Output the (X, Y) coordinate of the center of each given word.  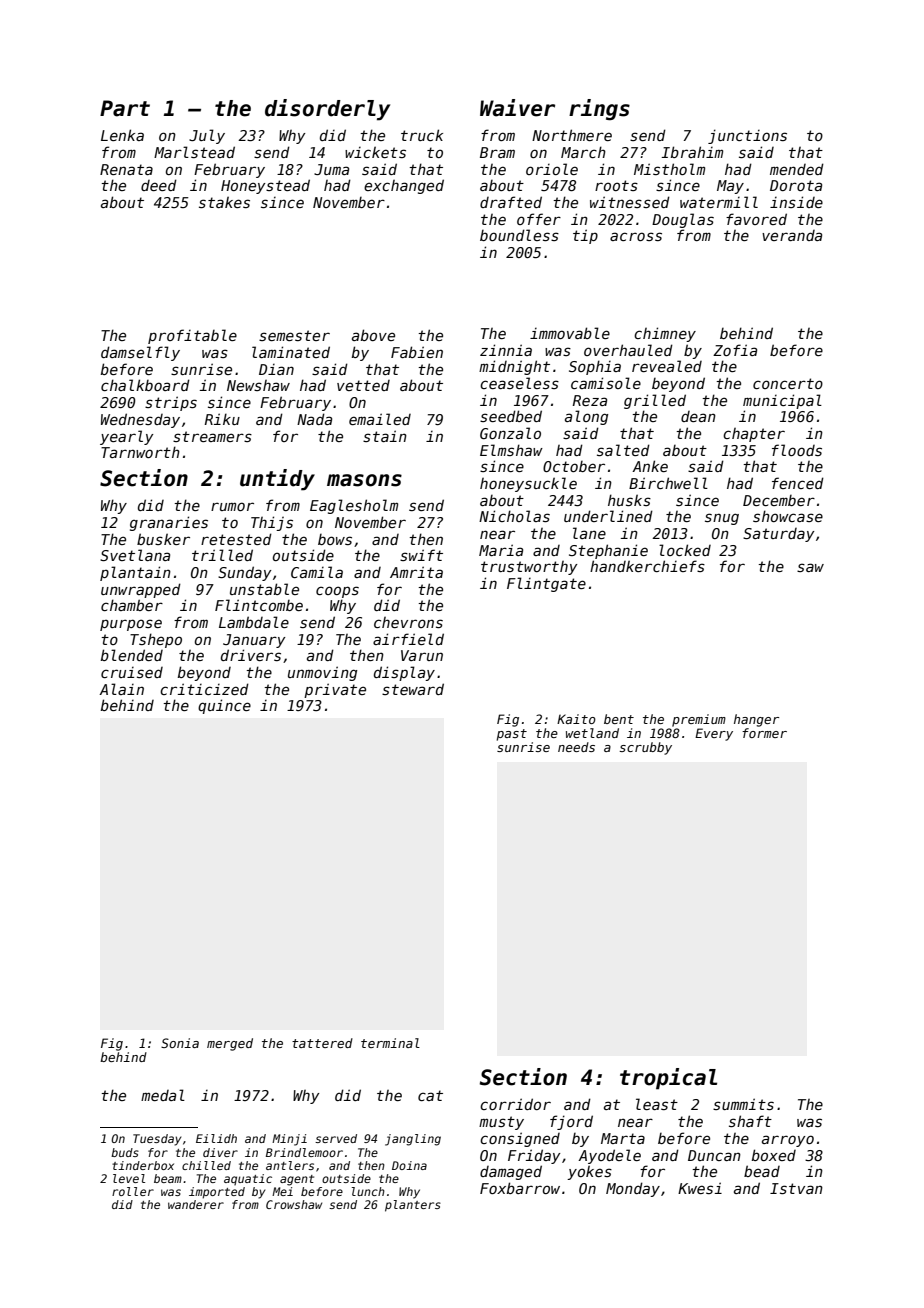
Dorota (796, 185)
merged (230, 1044)
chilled (206, 1165)
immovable (570, 333)
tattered (322, 1043)
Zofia (735, 350)
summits (743, 1104)
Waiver (517, 108)
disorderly (327, 110)
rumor (232, 506)
